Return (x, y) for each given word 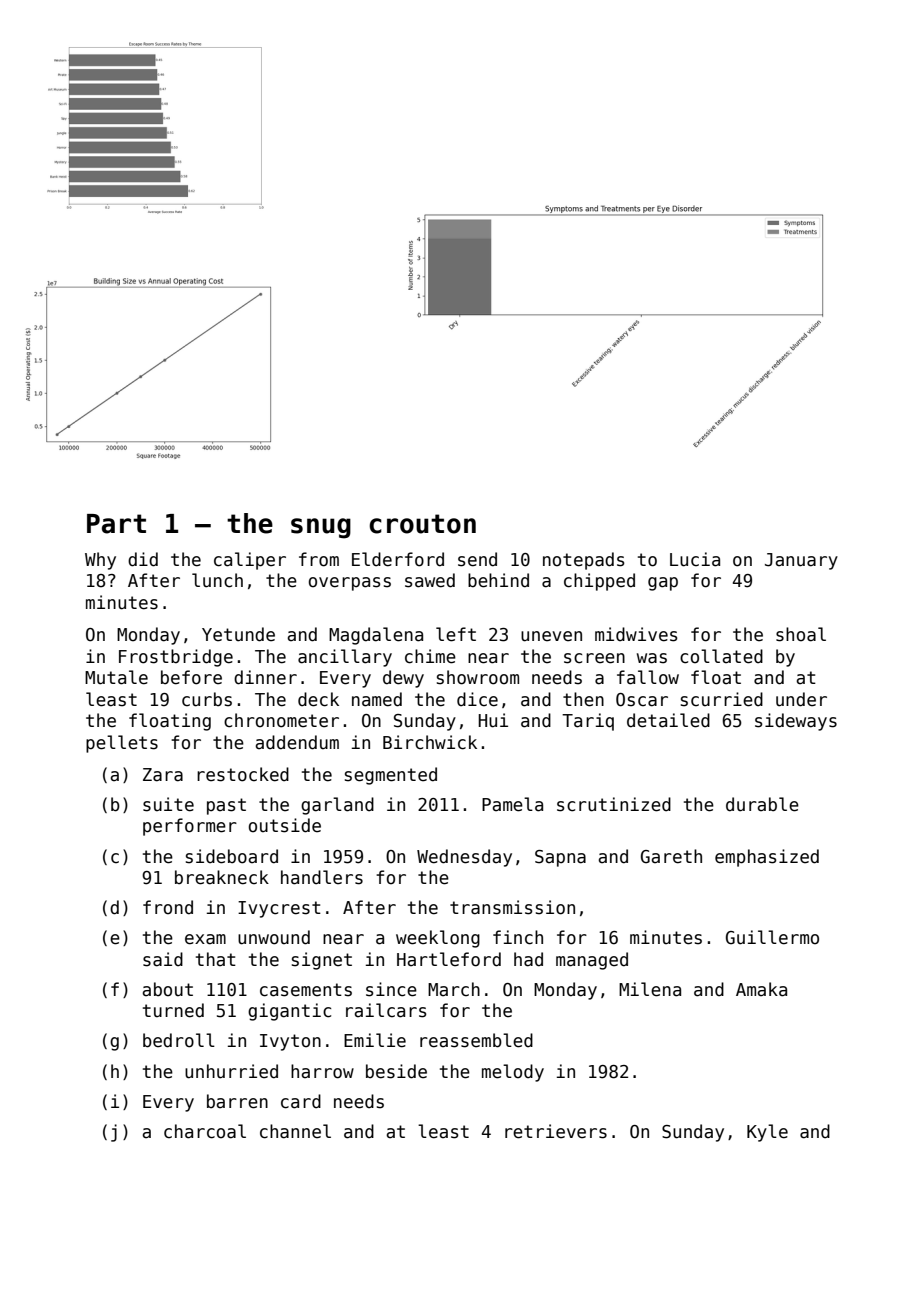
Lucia (695, 559)
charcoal (205, 1131)
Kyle (767, 1133)
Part (116, 524)
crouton (422, 524)
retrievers (556, 1131)
